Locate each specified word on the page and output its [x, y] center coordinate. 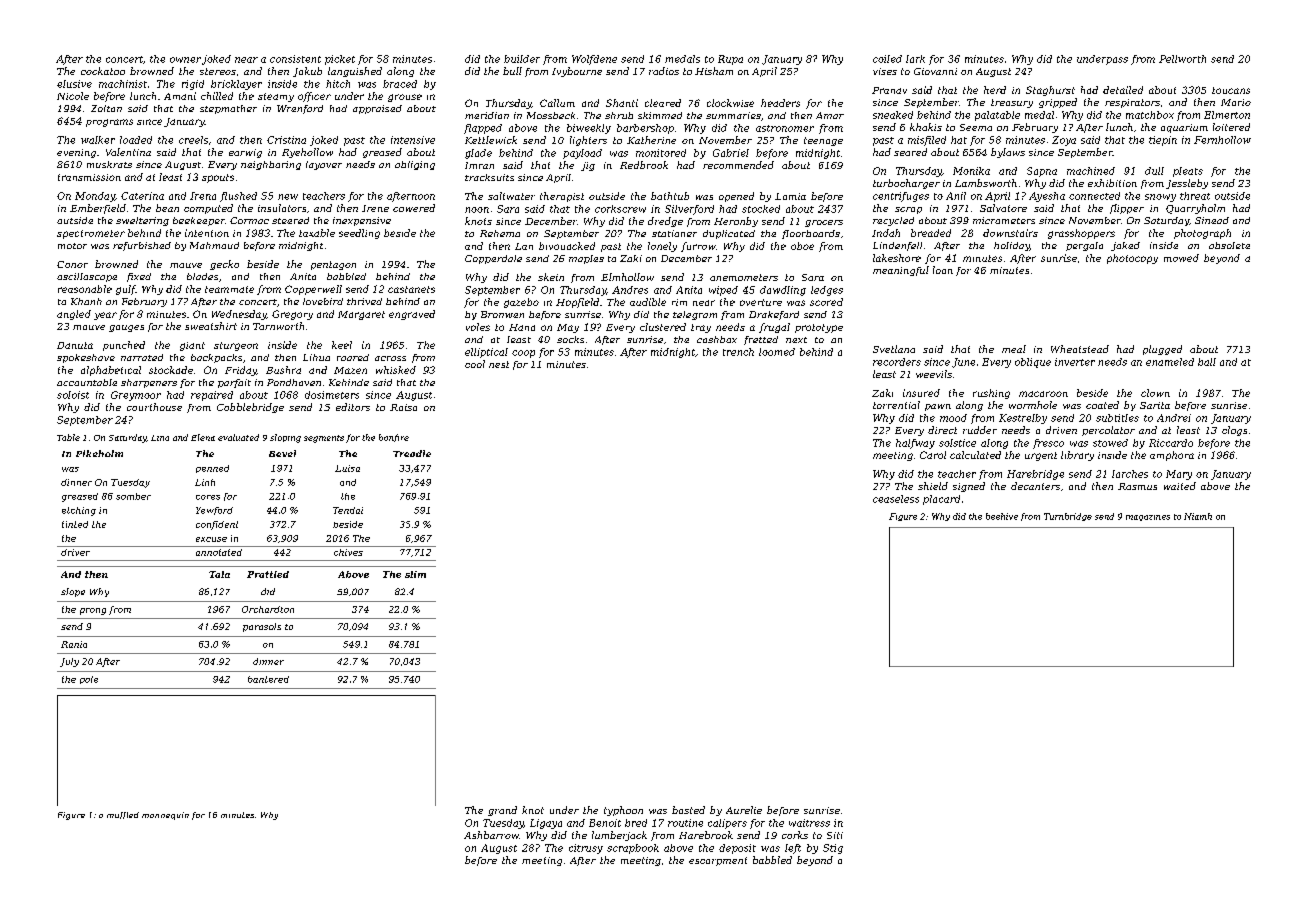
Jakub [307, 72]
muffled [123, 815]
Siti [835, 835]
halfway [915, 444]
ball [1207, 362]
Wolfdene [594, 60]
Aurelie [744, 810]
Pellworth [1182, 59]
